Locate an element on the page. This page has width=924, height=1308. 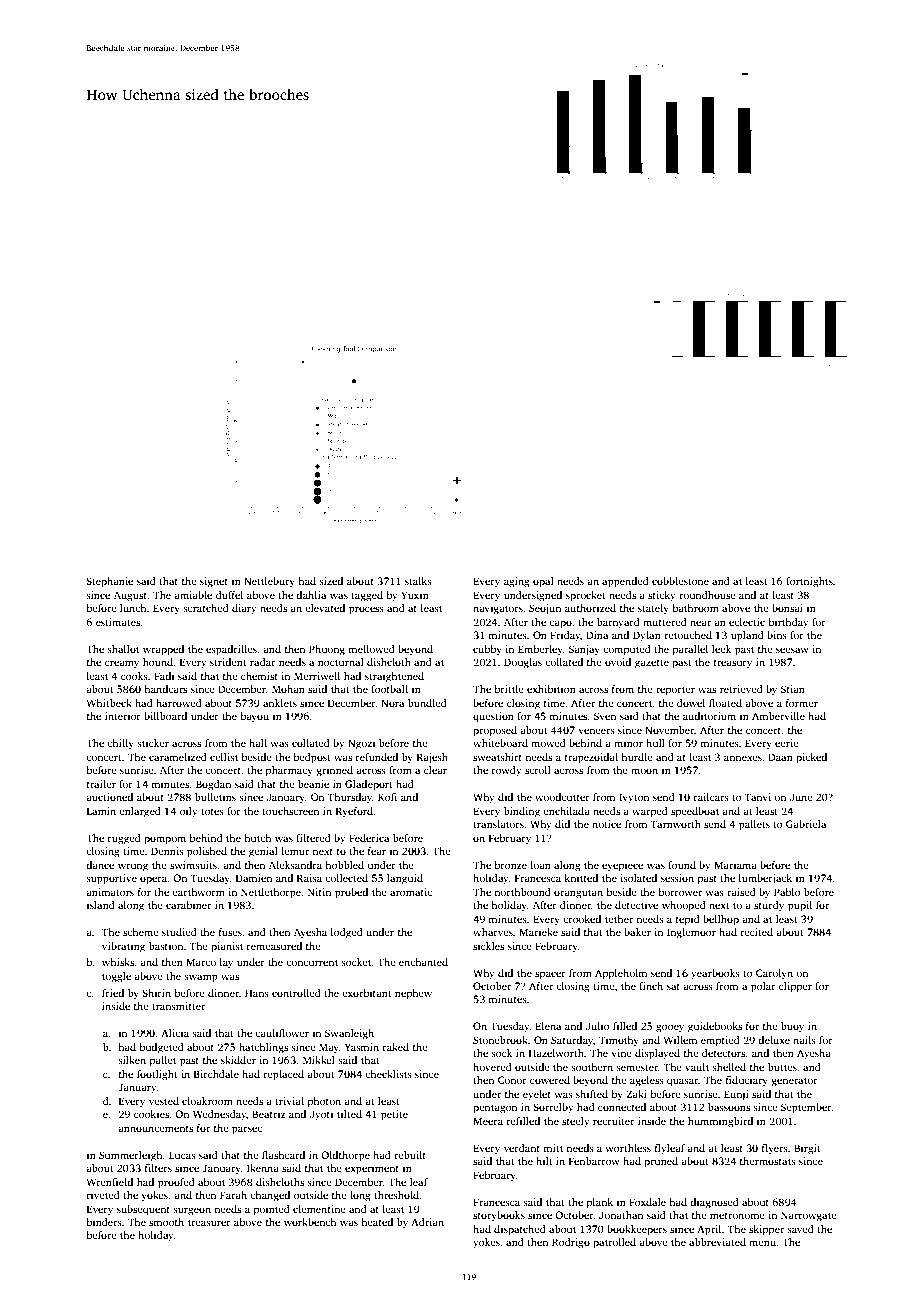
roundhouse is located at coordinates (707, 595).
